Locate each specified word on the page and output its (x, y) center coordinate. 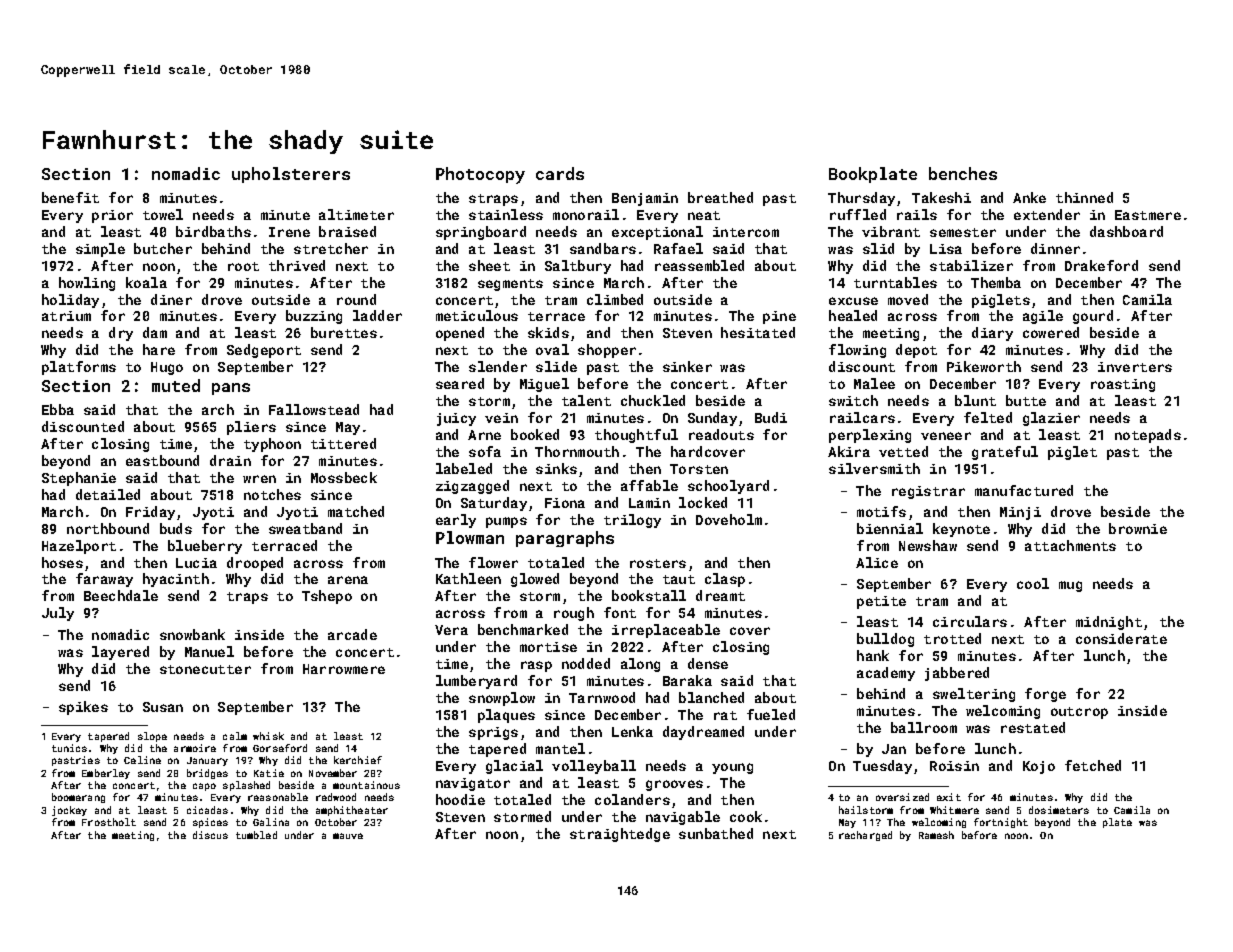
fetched (1093, 765)
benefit (70, 197)
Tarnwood (602, 697)
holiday (70, 301)
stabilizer (971, 265)
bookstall (649, 595)
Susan (163, 707)
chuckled (653, 400)
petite (881, 602)
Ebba (58, 409)
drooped (255, 564)
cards (560, 173)
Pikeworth (984, 366)
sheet (489, 265)
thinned (1084, 197)
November (333, 773)
